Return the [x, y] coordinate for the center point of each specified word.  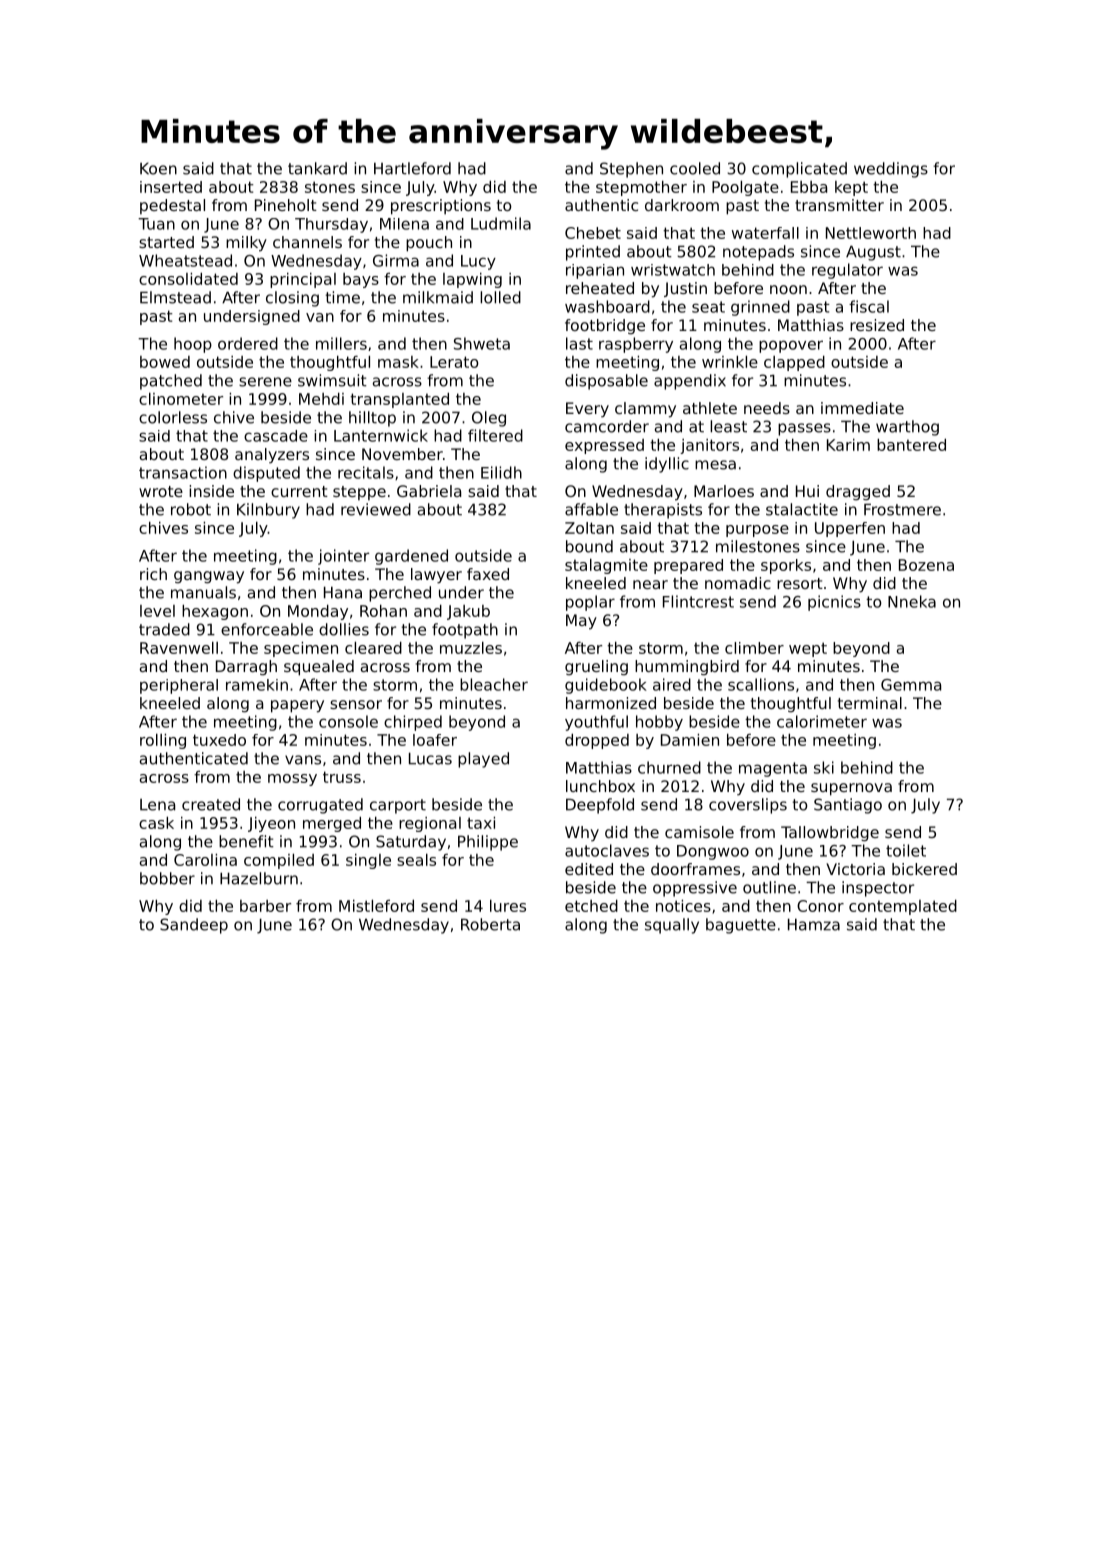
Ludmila [501, 223]
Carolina [205, 860]
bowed [165, 362]
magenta [773, 769]
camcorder [607, 426]
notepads [758, 253]
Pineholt [286, 205]
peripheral [179, 686]
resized [877, 325]
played [483, 760]
